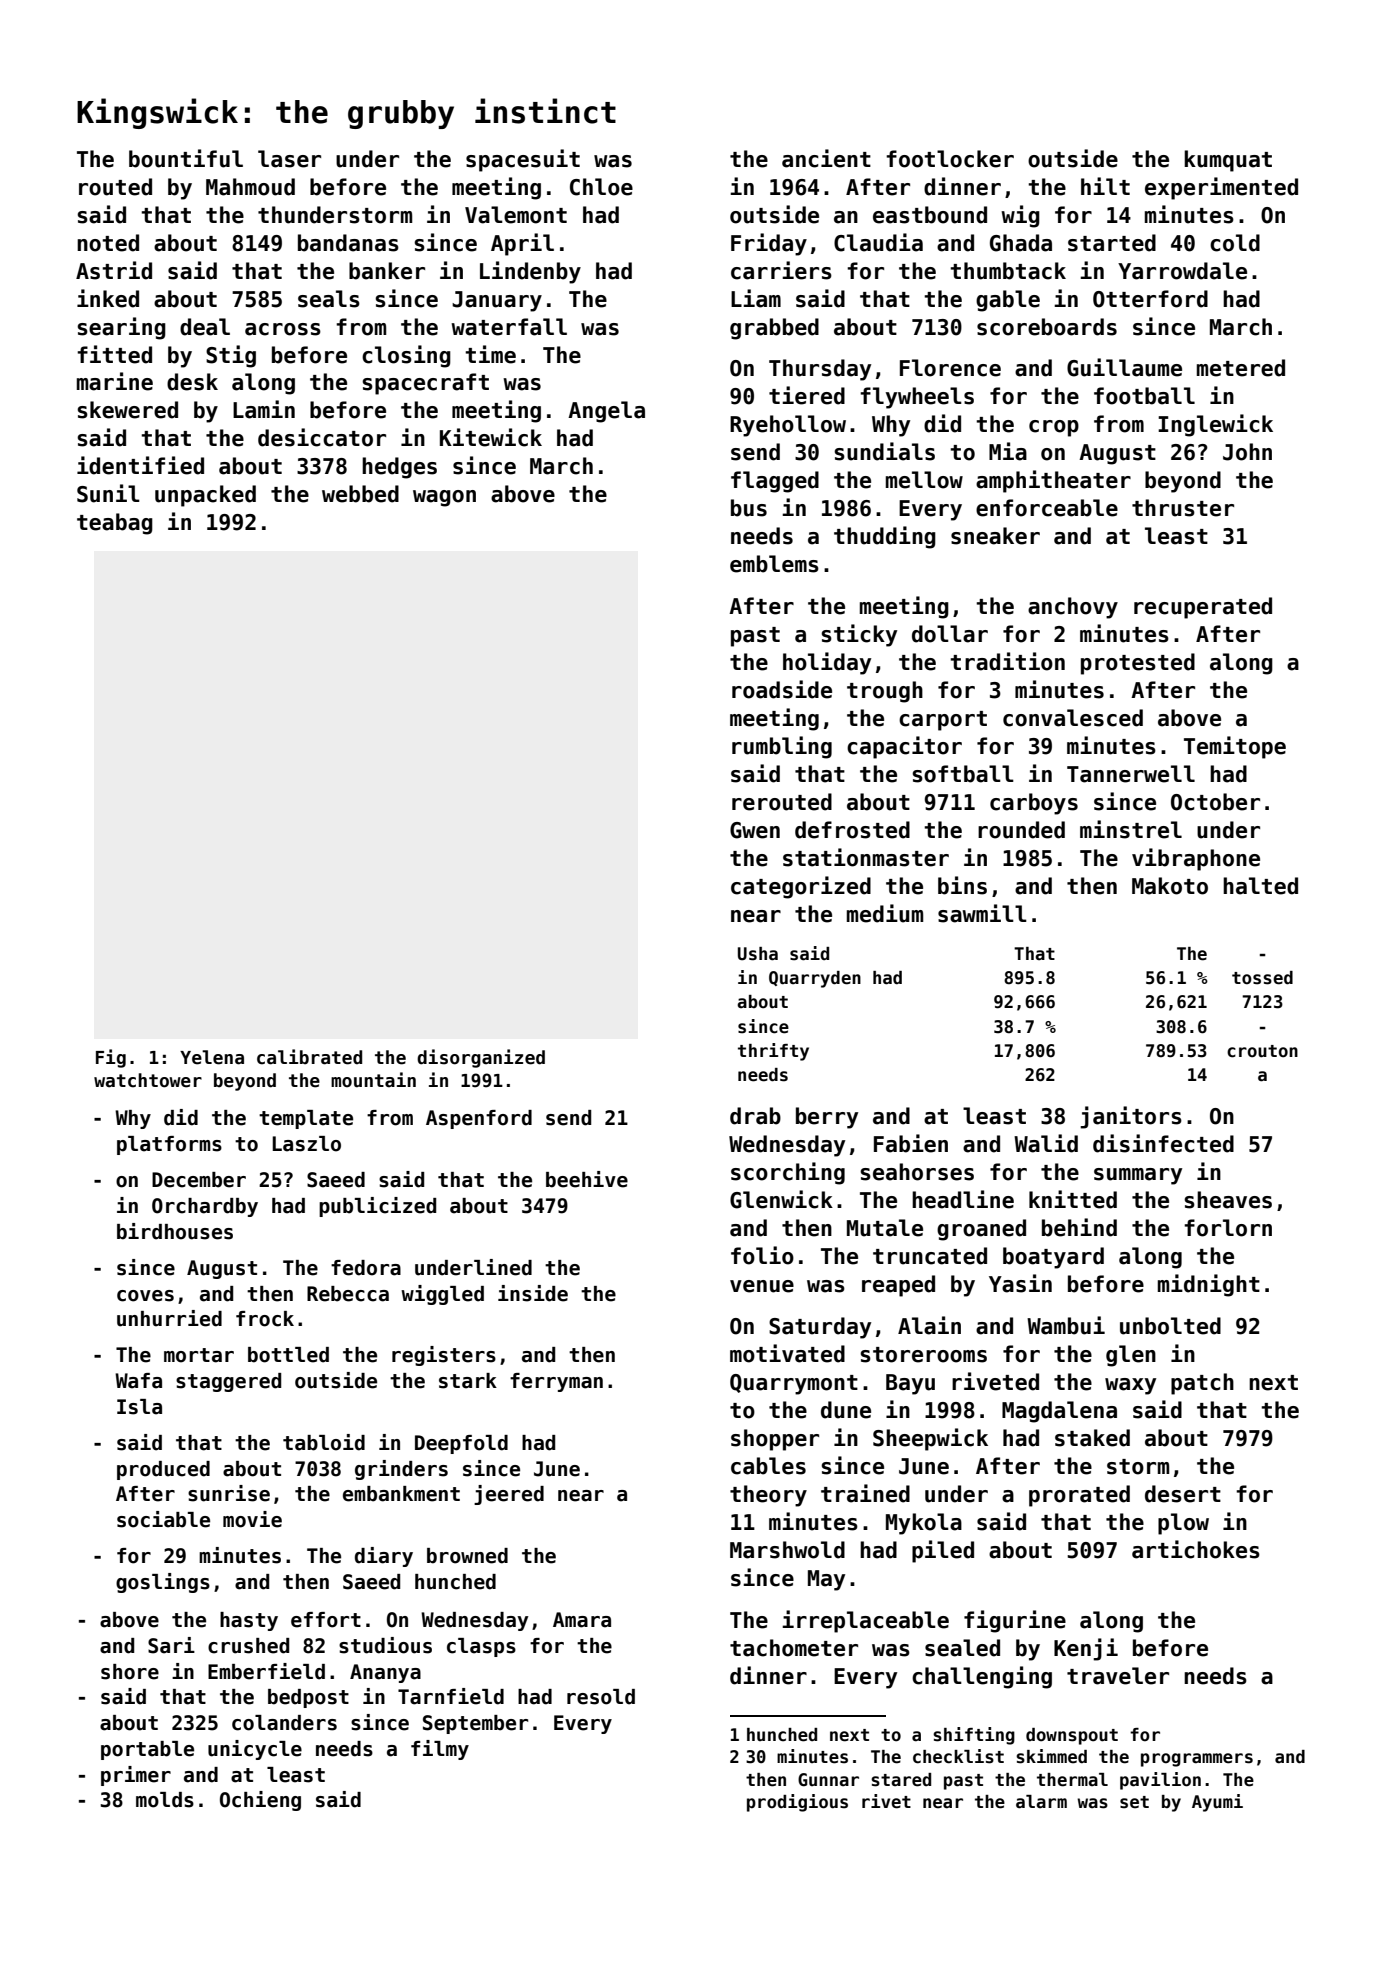 This document has width=1386, height=1969. What do you see at coordinates (1235, 747) in the document?
I see `Temitope` at bounding box center [1235, 747].
